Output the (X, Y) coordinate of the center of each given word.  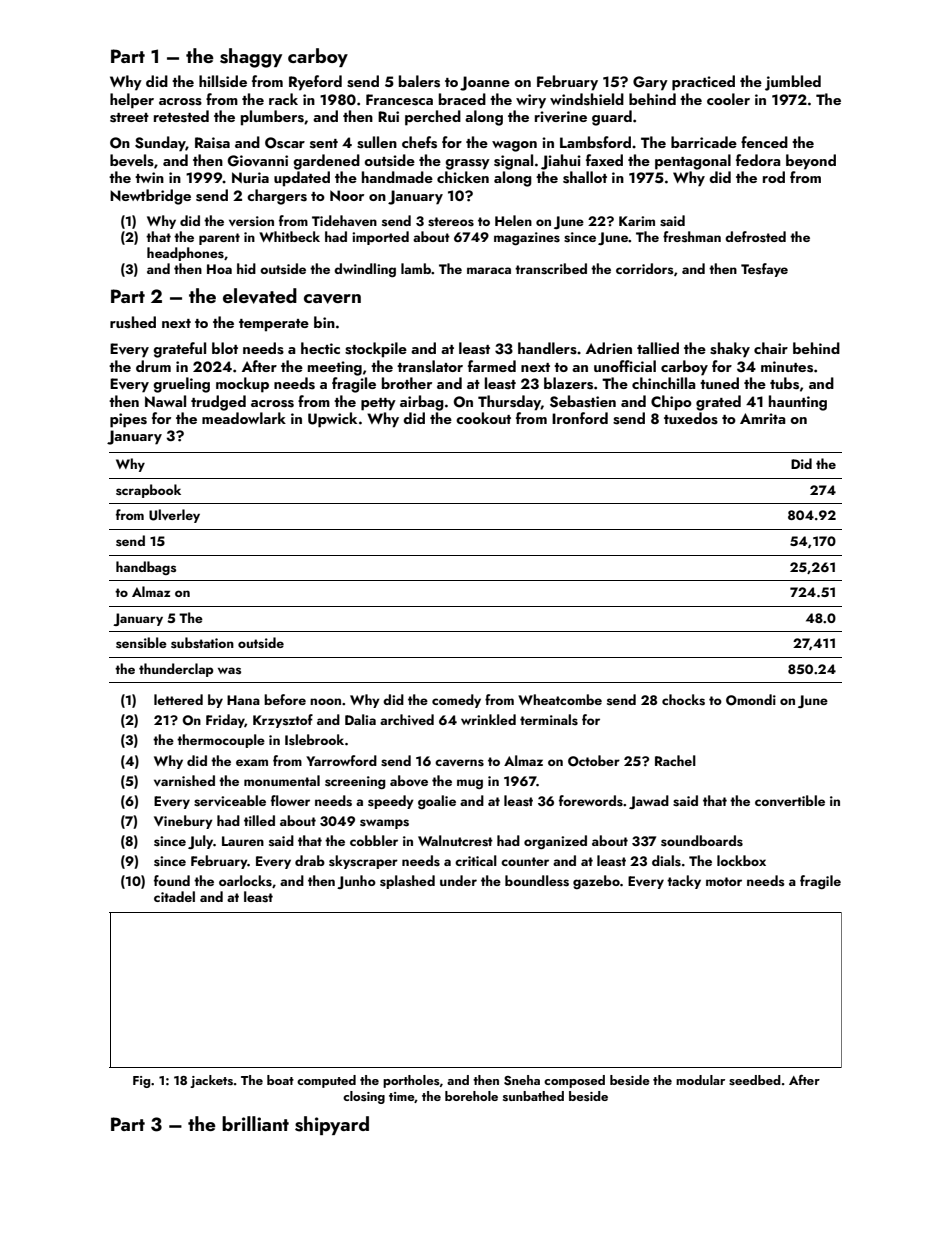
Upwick (332, 420)
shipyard (332, 1125)
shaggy (251, 58)
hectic (320, 348)
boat (280, 1080)
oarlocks (245, 881)
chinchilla (664, 383)
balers (419, 81)
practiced (703, 83)
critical (476, 860)
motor (724, 881)
